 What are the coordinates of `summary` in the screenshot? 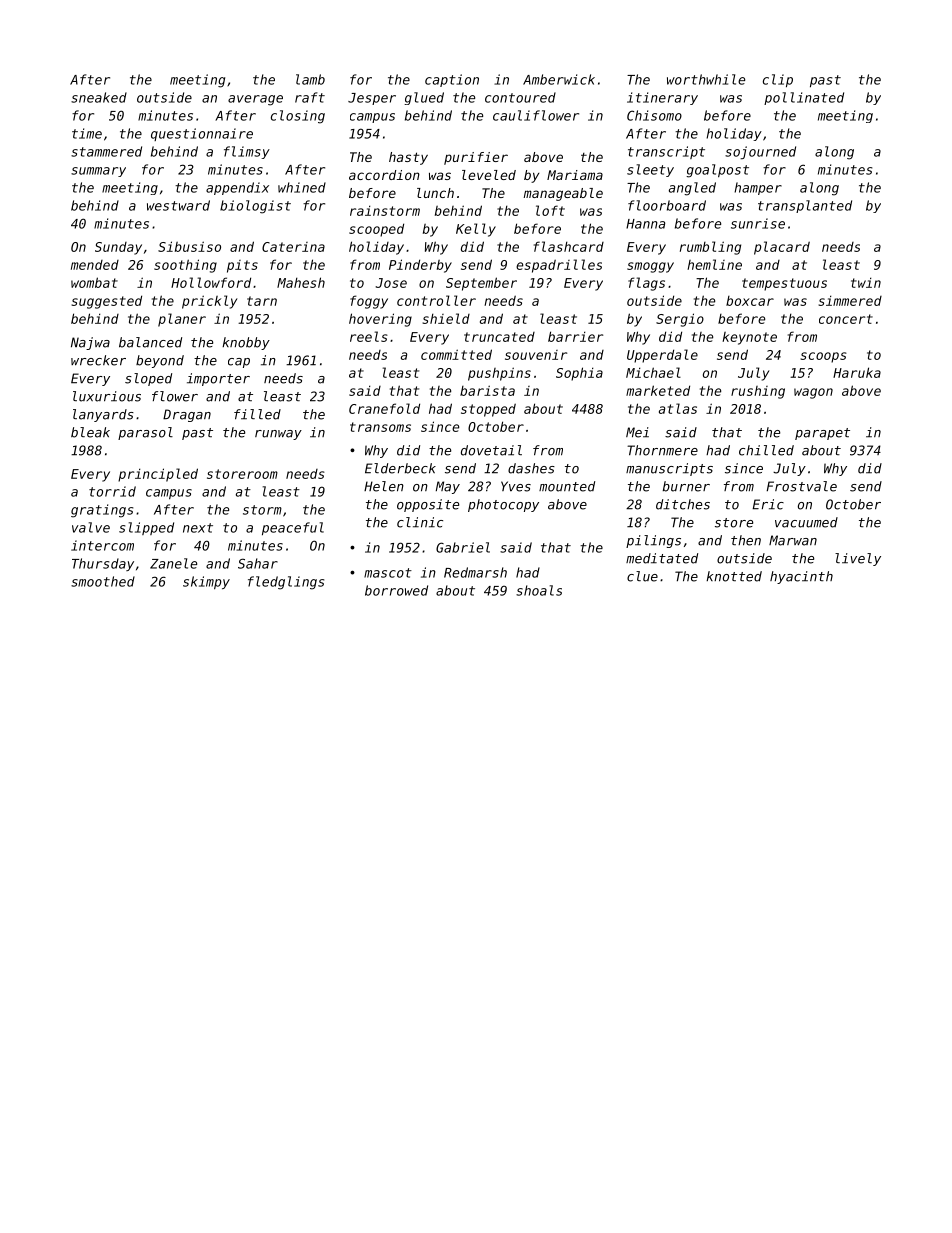 It's located at (98, 172).
